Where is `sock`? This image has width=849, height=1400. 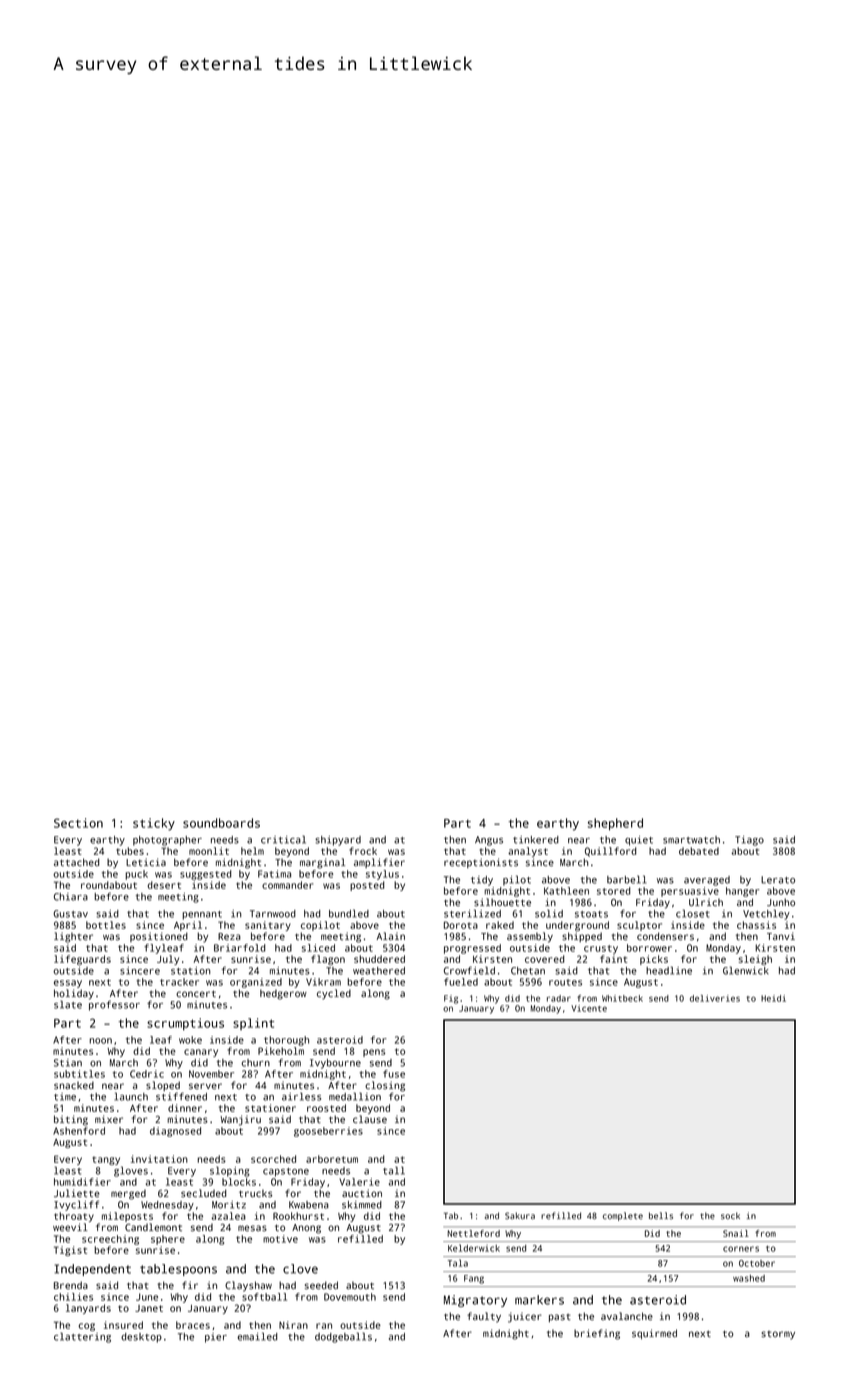 sock is located at coordinates (730, 1216).
